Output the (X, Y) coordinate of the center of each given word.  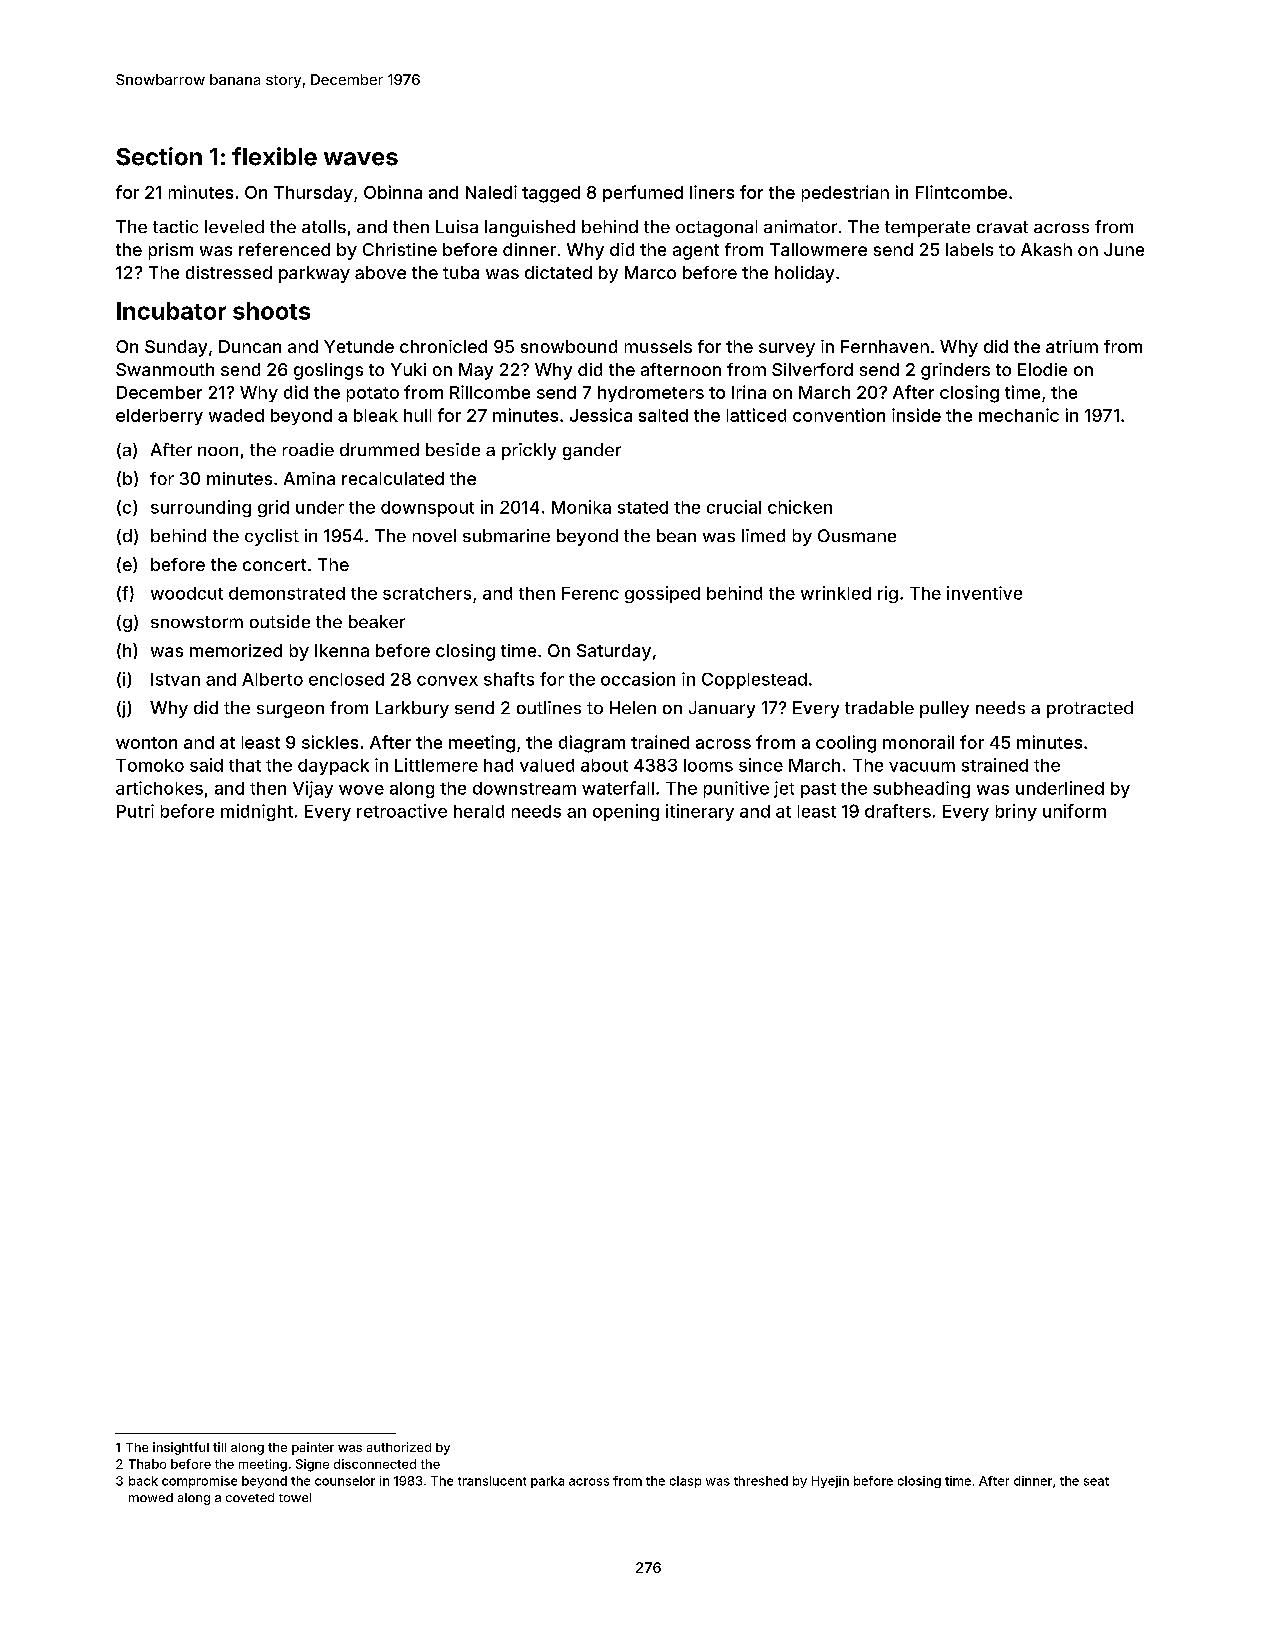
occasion (638, 679)
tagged (551, 194)
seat (1096, 1481)
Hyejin (830, 1482)
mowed (151, 1497)
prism (171, 251)
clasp (685, 1482)
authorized (399, 1447)
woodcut (187, 593)
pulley (944, 709)
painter (313, 1448)
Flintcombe (961, 192)
